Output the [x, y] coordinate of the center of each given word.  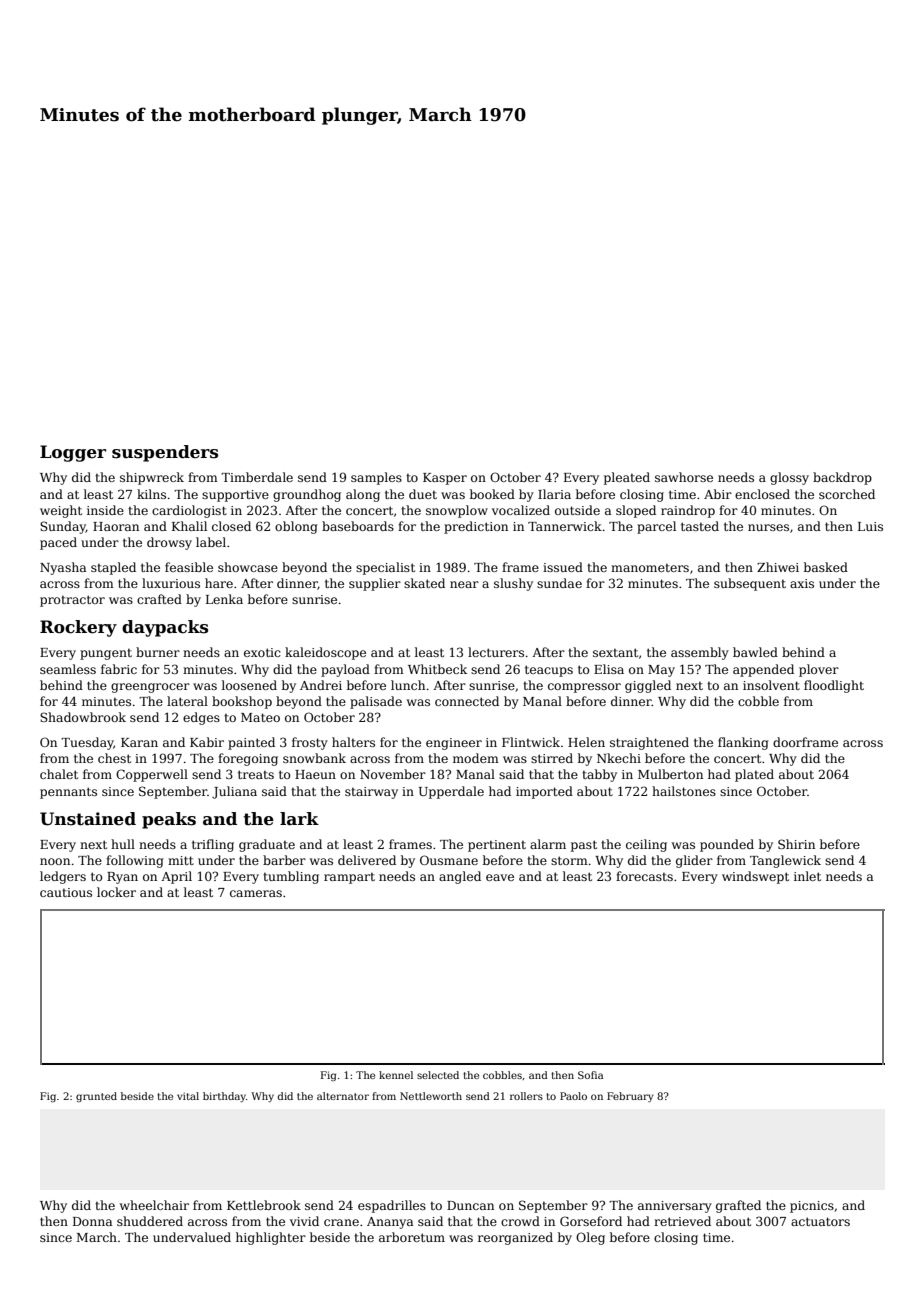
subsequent [750, 584]
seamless [68, 669]
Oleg [590, 1238]
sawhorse [684, 477]
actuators [820, 1221]
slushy [513, 584]
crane [341, 1222]
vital [188, 1096]
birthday [224, 1097]
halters [353, 742]
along [363, 495]
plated [754, 775]
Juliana [234, 792]
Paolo [573, 1096]
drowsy [169, 543]
